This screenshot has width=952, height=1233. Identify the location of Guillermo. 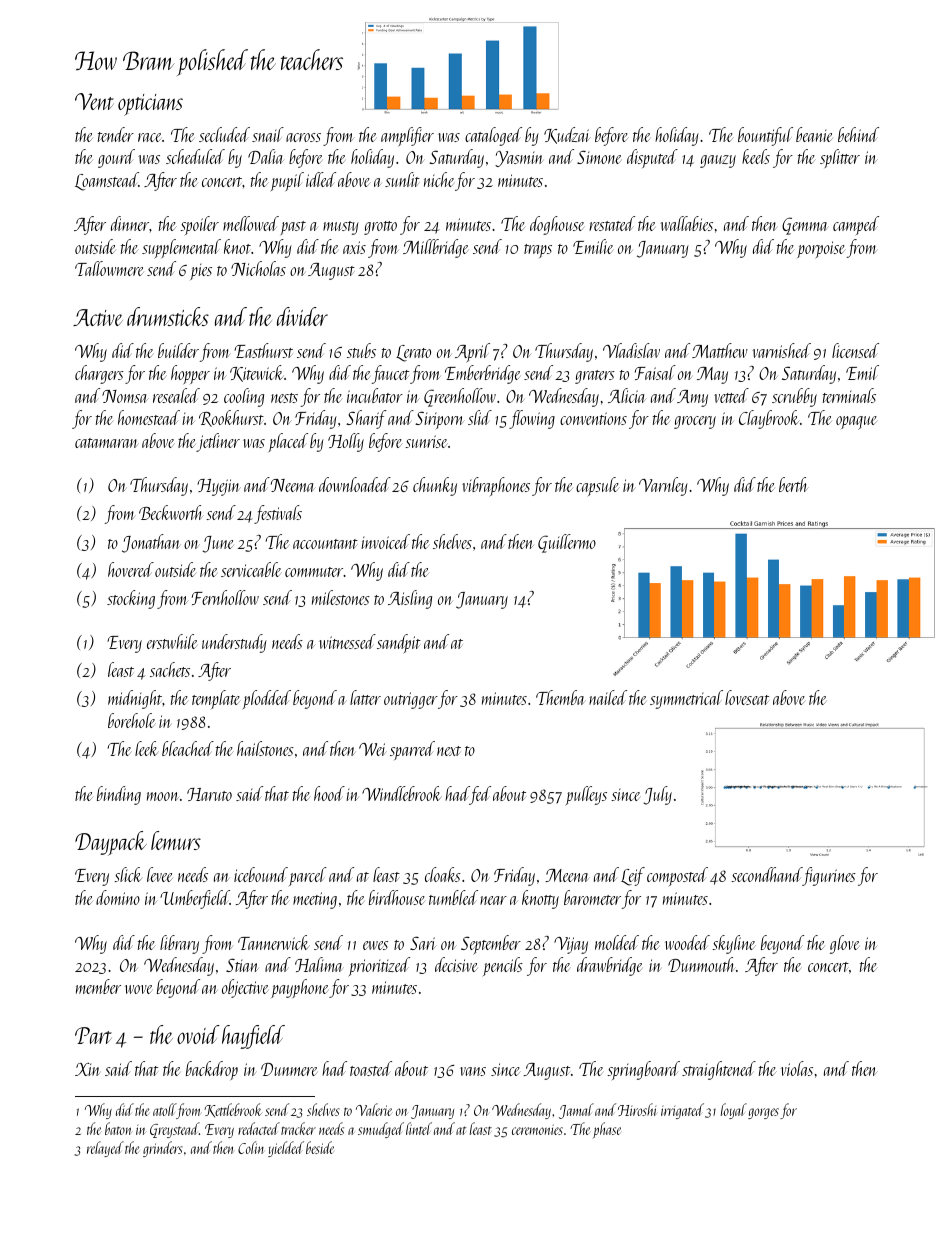
(567, 543).
